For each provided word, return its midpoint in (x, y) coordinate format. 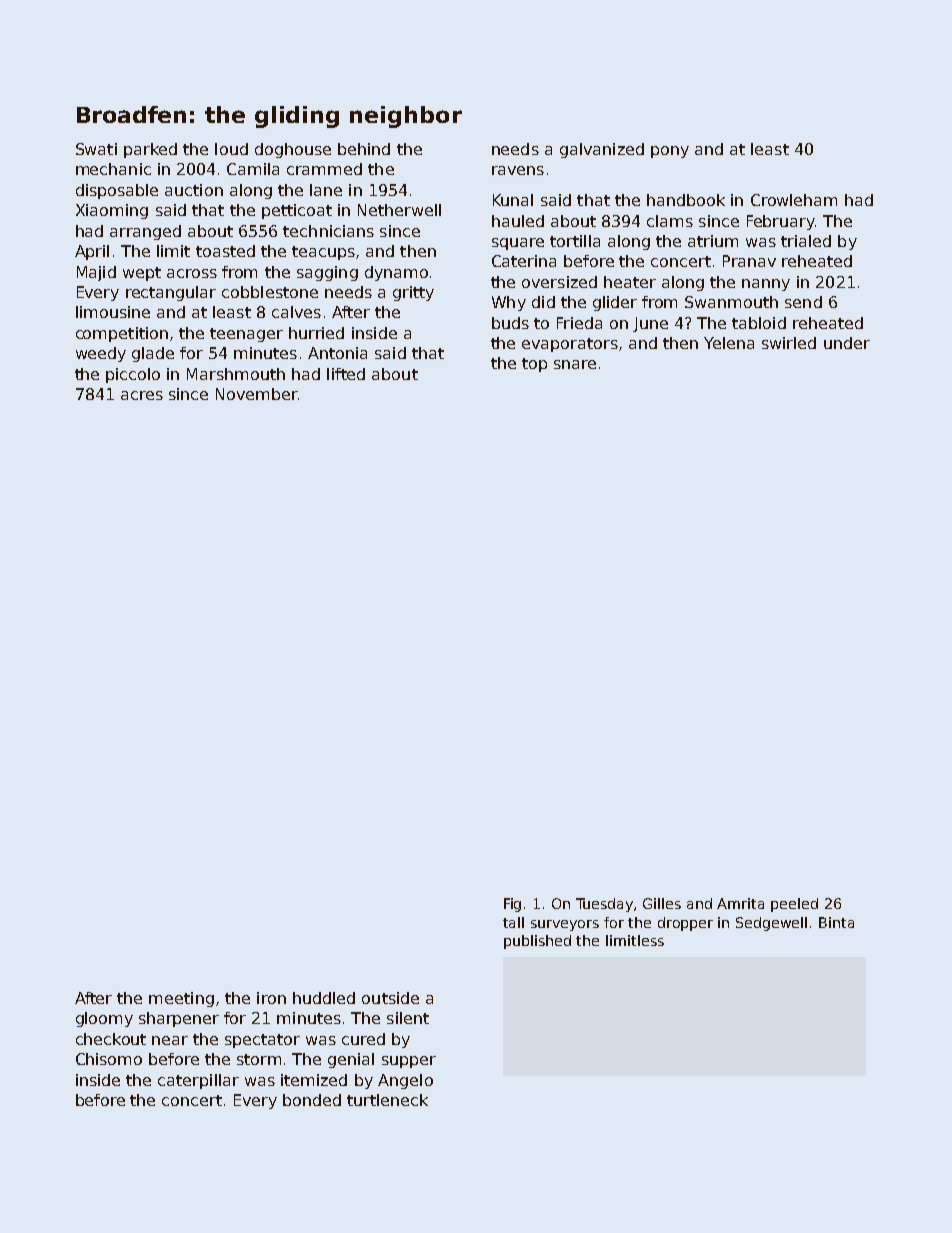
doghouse (293, 150)
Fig (512, 905)
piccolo (133, 375)
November (256, 394)
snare (575, 364)
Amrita (740, 903)
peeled (794, 905)
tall (513, 922)
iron (271, 998)
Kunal (513, 200)
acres (142, 395)
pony (670, 152)
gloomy (104, 1019)
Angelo (405, 1081)
